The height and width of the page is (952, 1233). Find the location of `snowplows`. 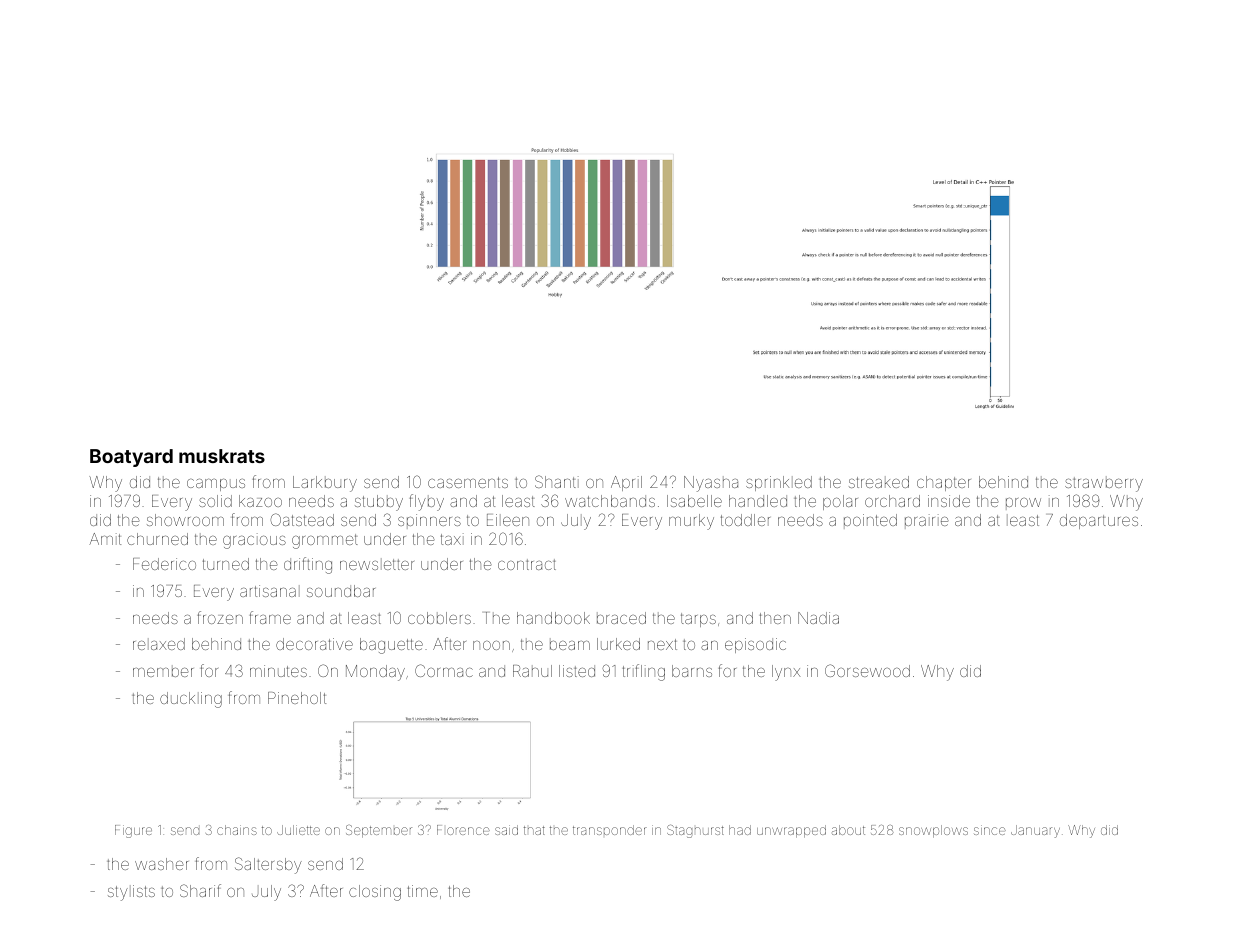

snowplows is located at coordinates (933, 831).
